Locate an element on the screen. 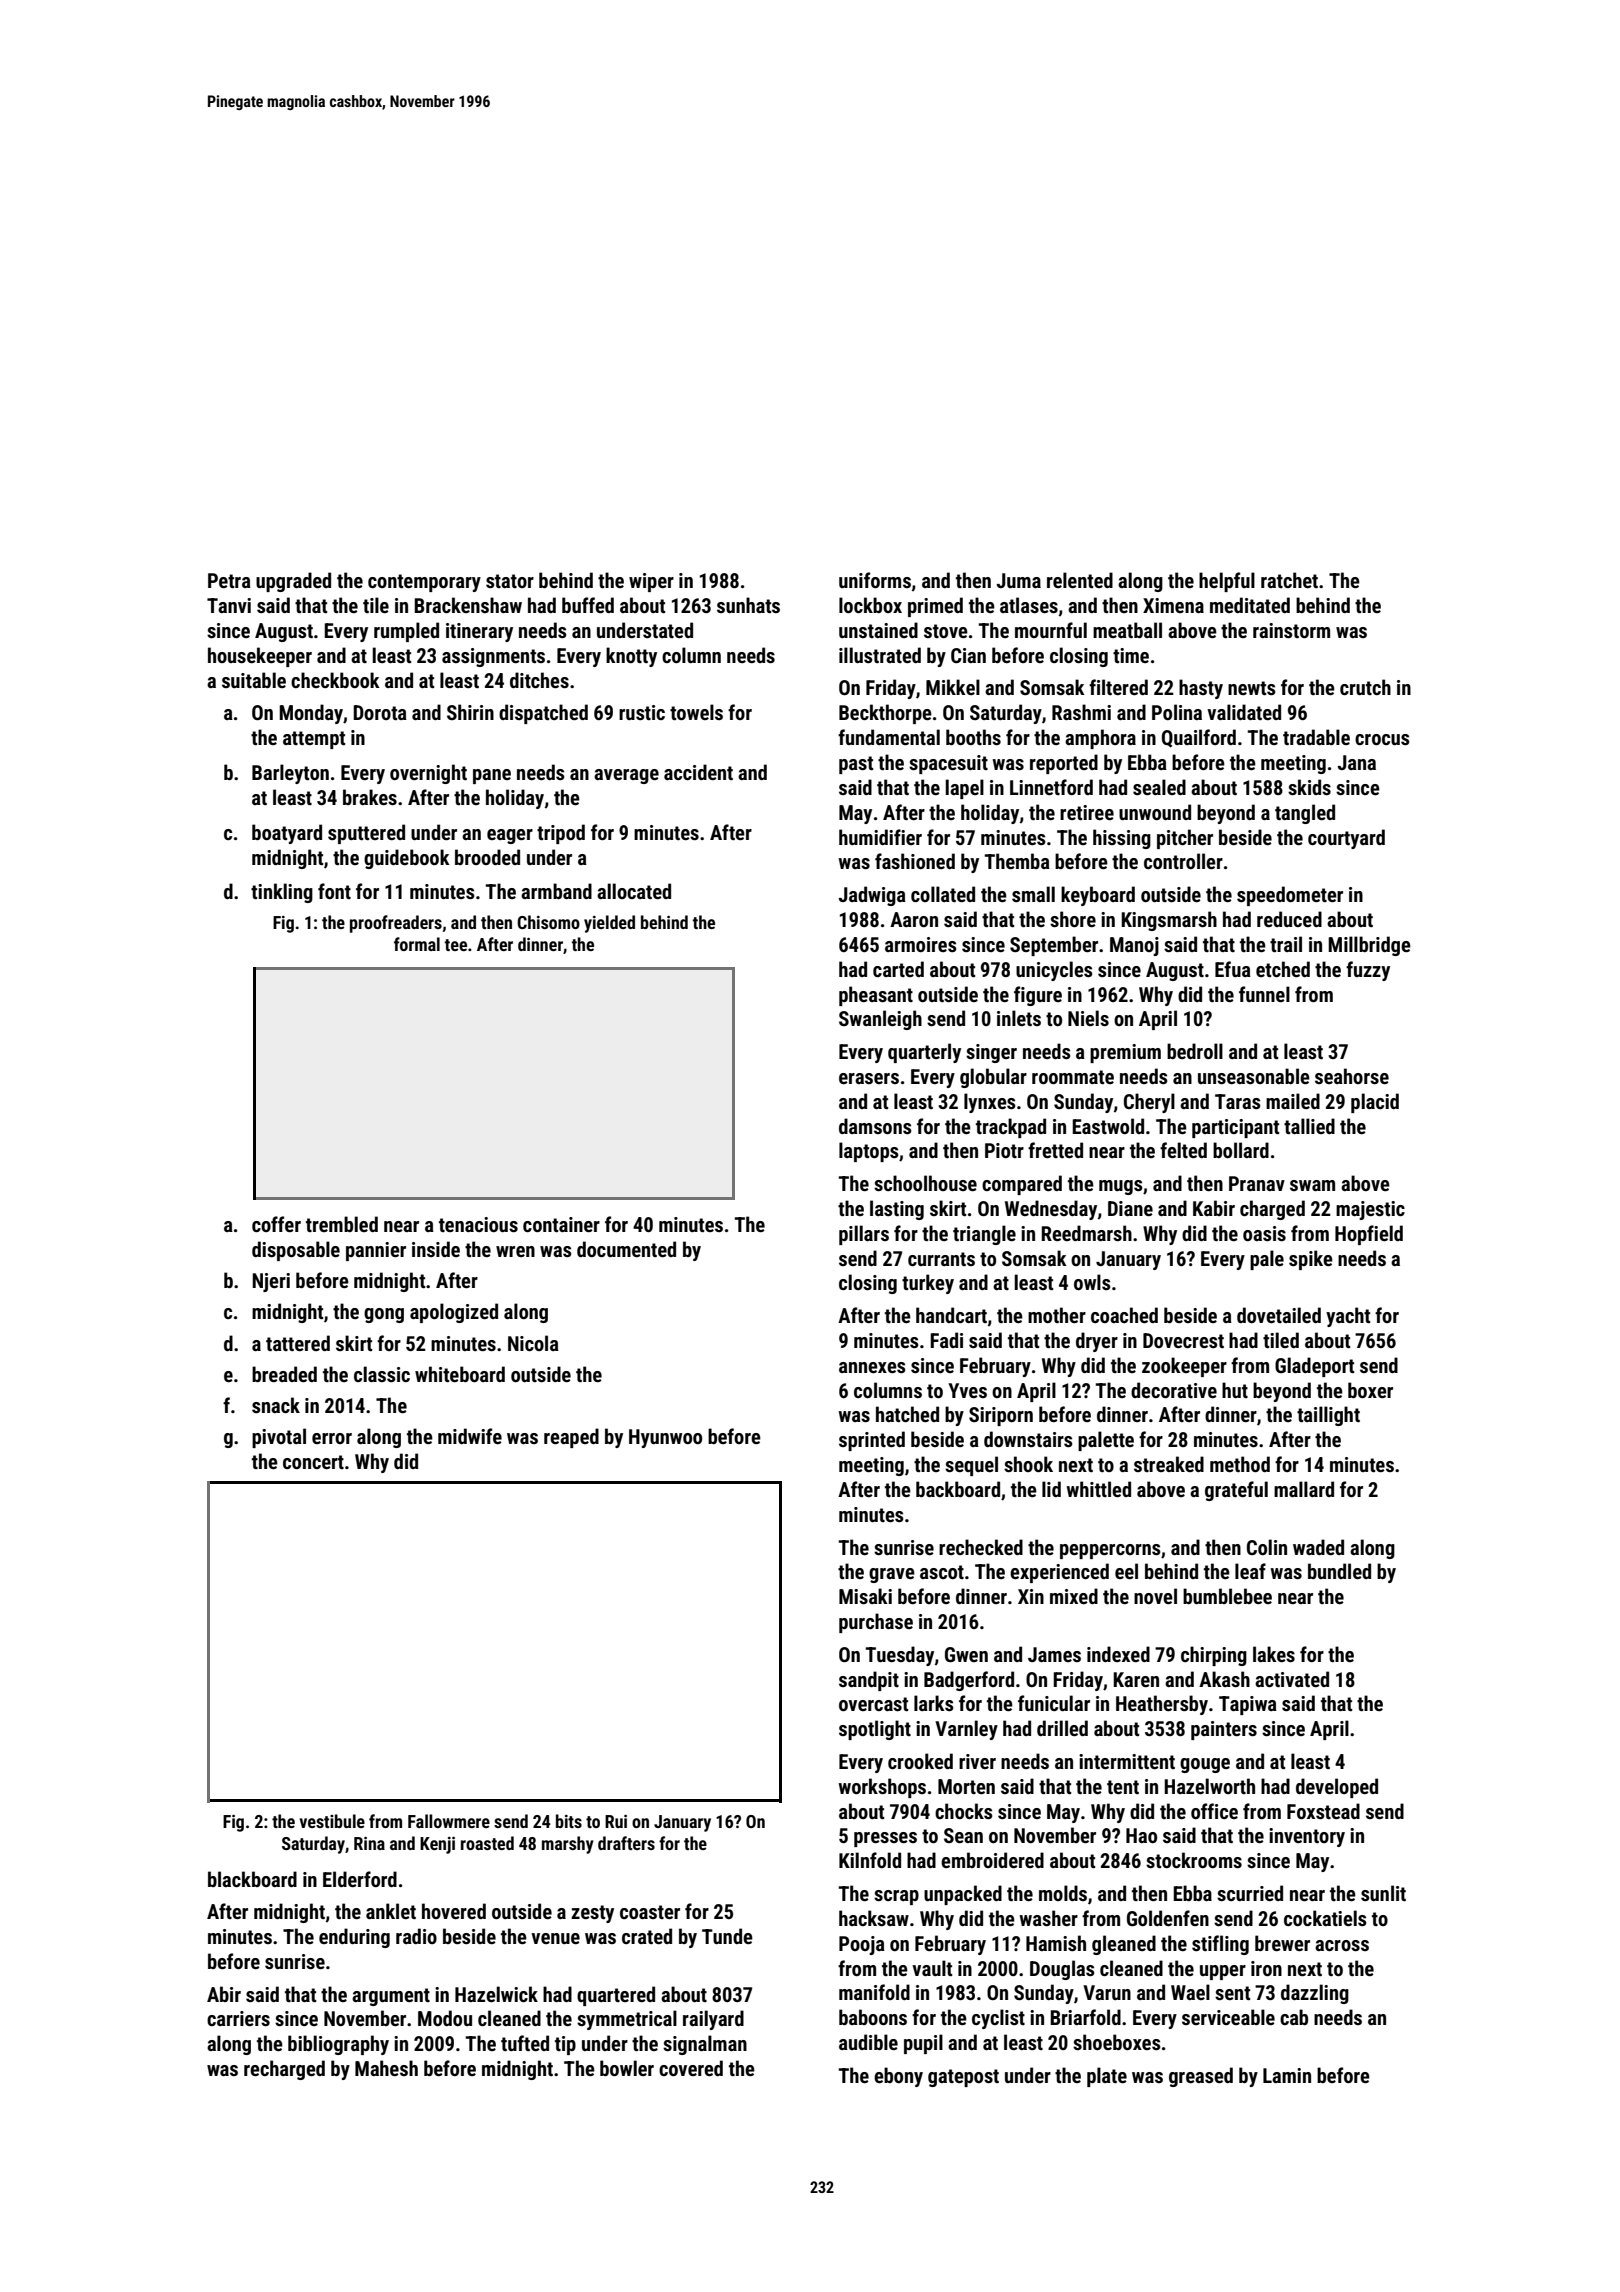  carriers is located at coordinates (238, 2018).
